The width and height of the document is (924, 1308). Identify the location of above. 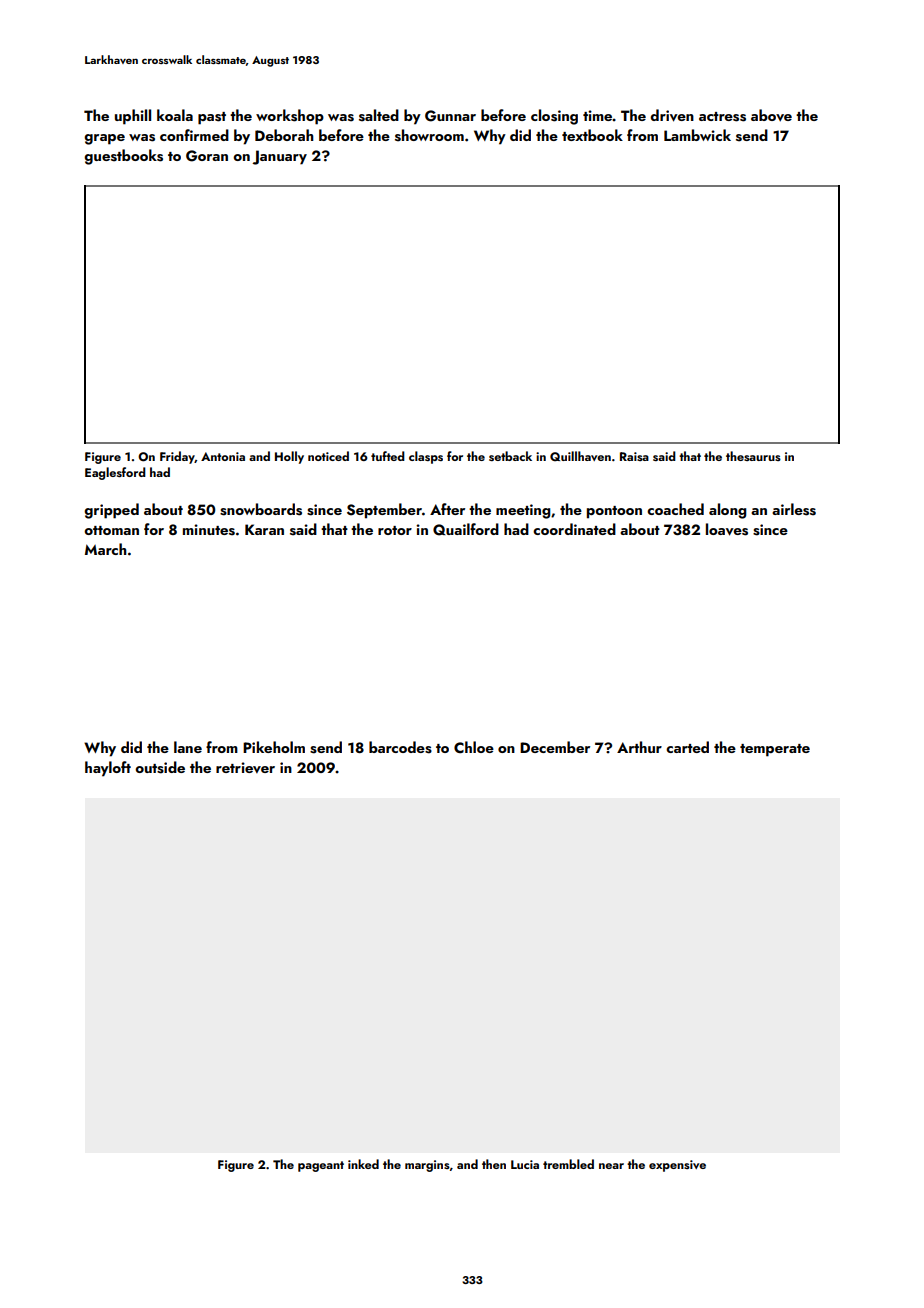
(771, 115).
